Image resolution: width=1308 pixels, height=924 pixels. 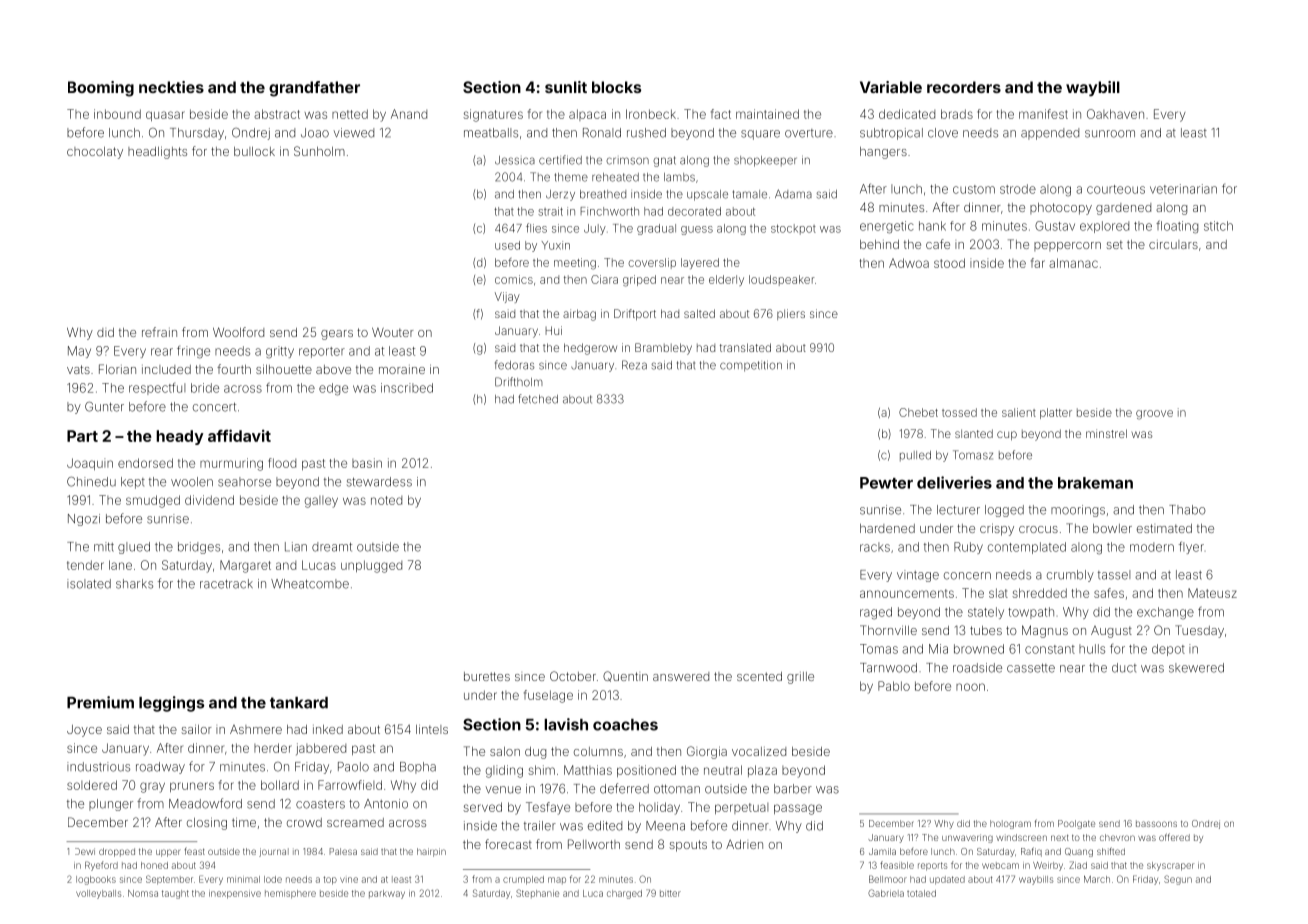 I want to click on Wheatcombe, so click(x=310, y=584).
